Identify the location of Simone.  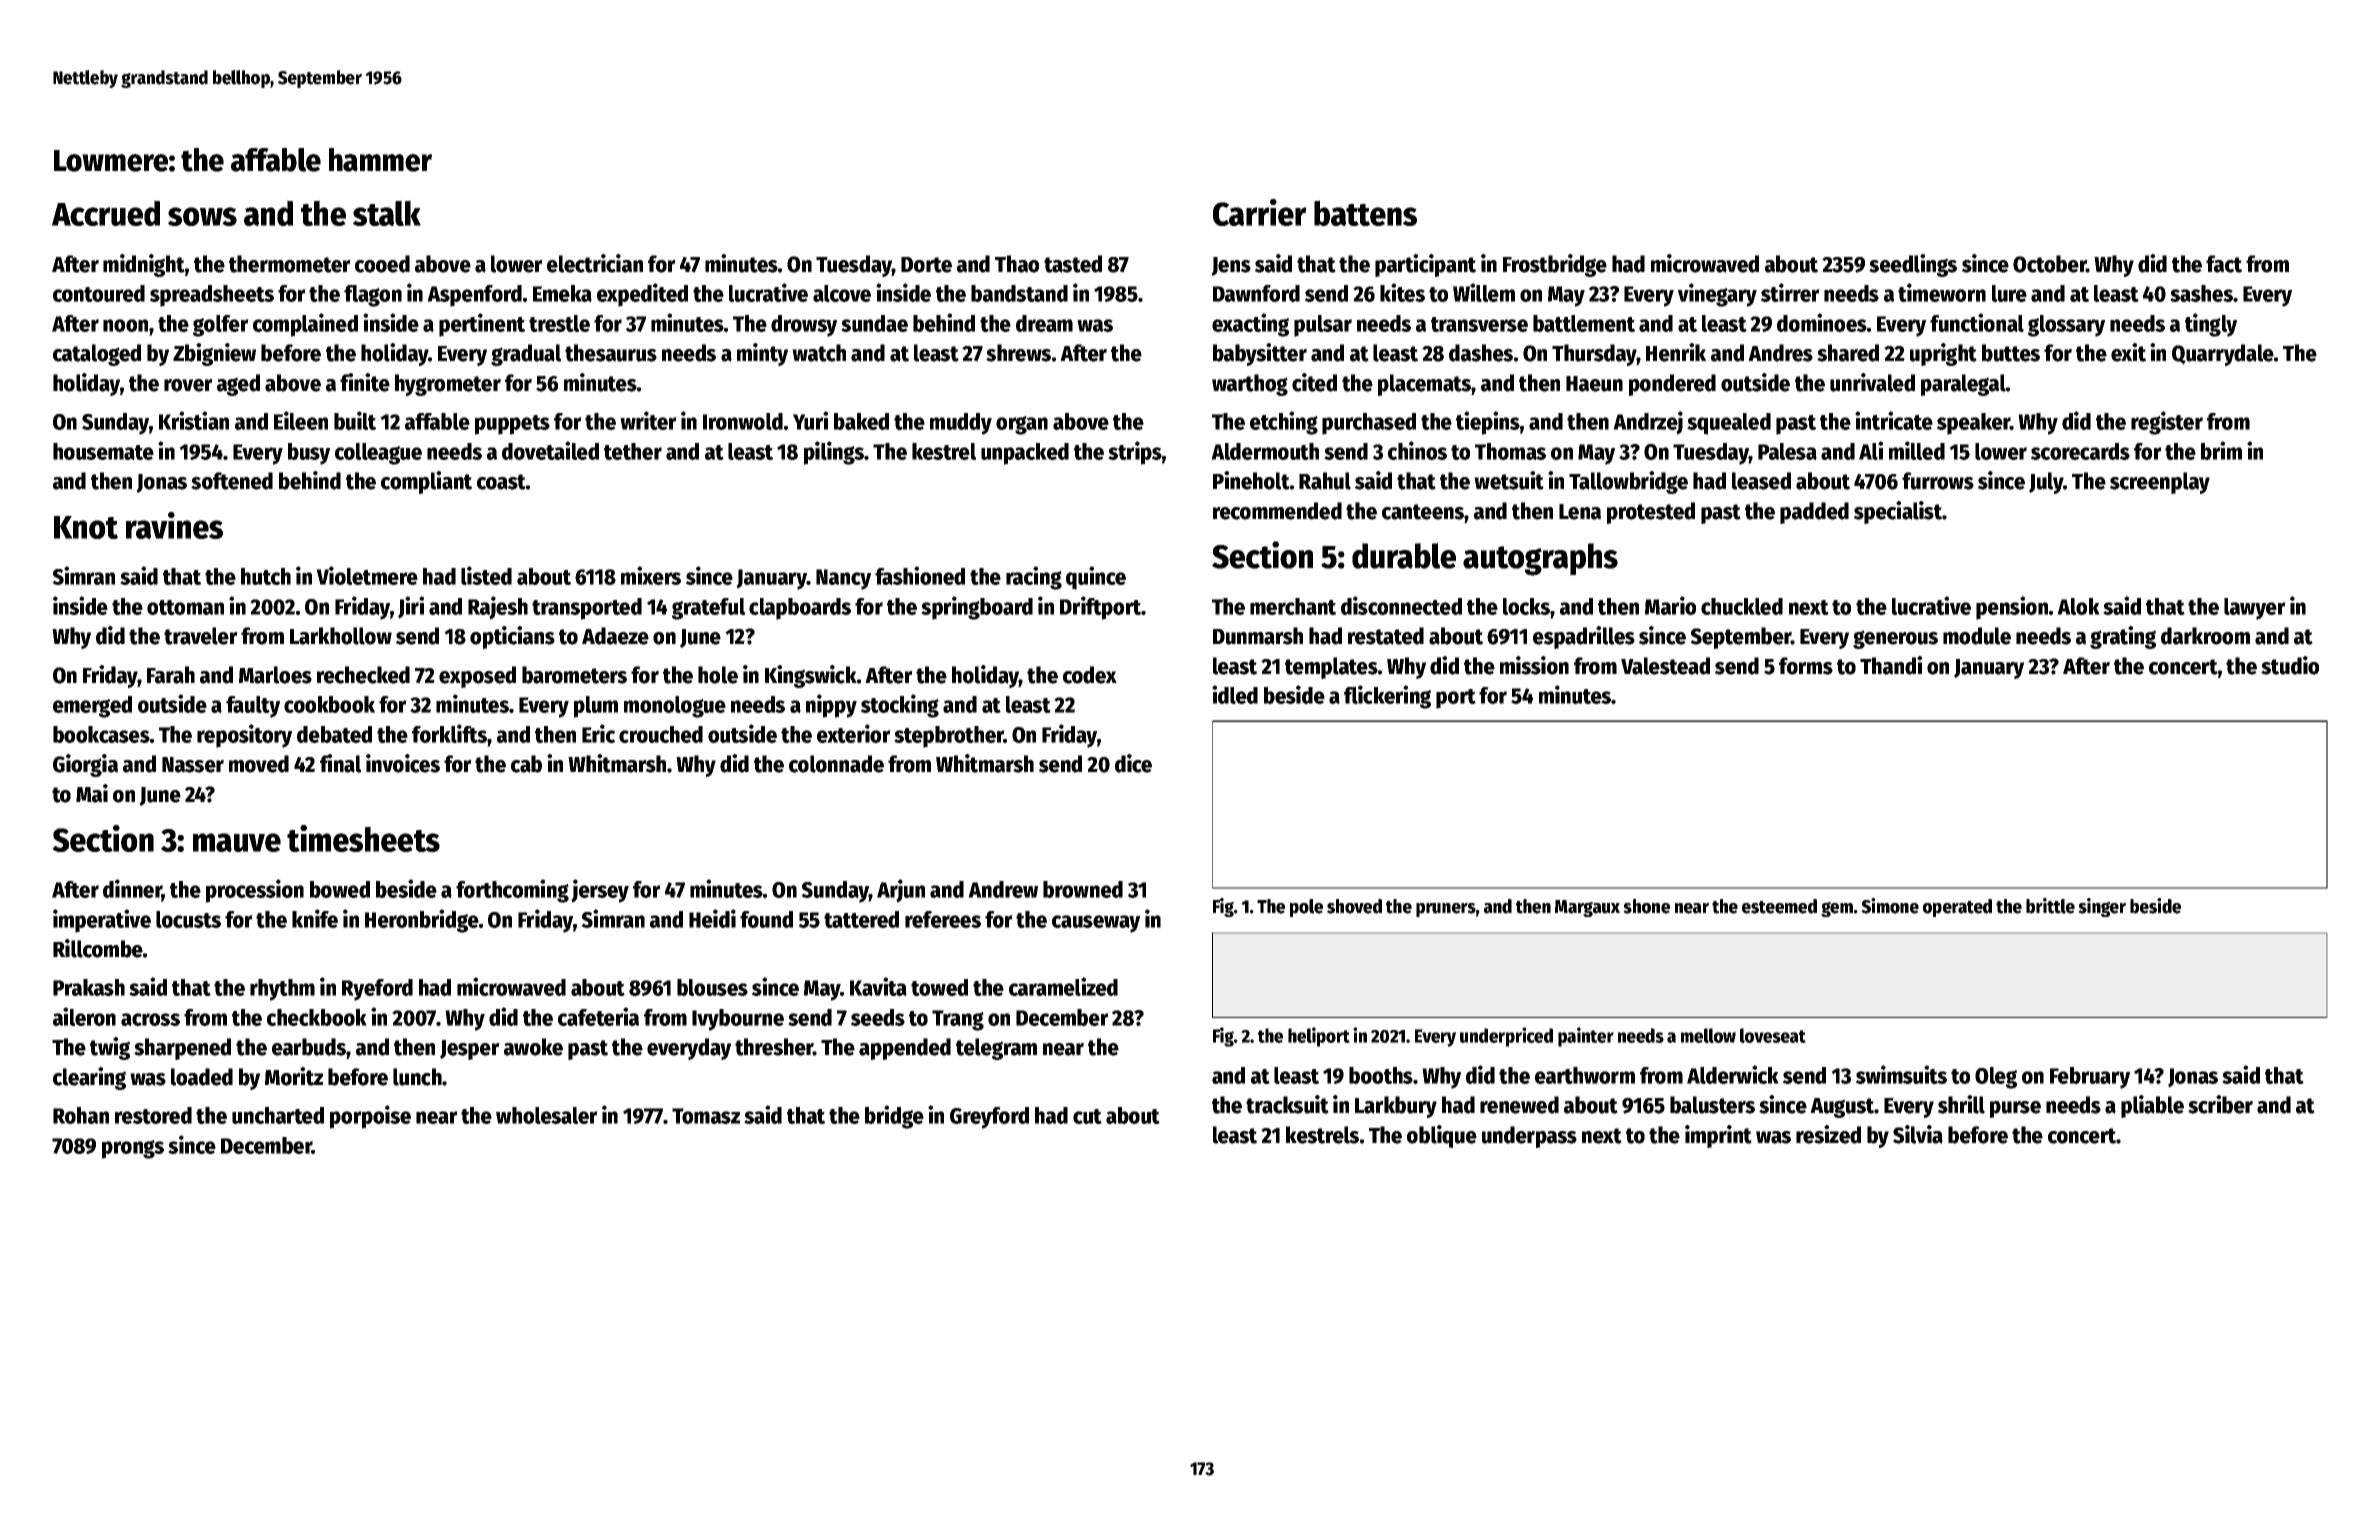
(1890, 906).
